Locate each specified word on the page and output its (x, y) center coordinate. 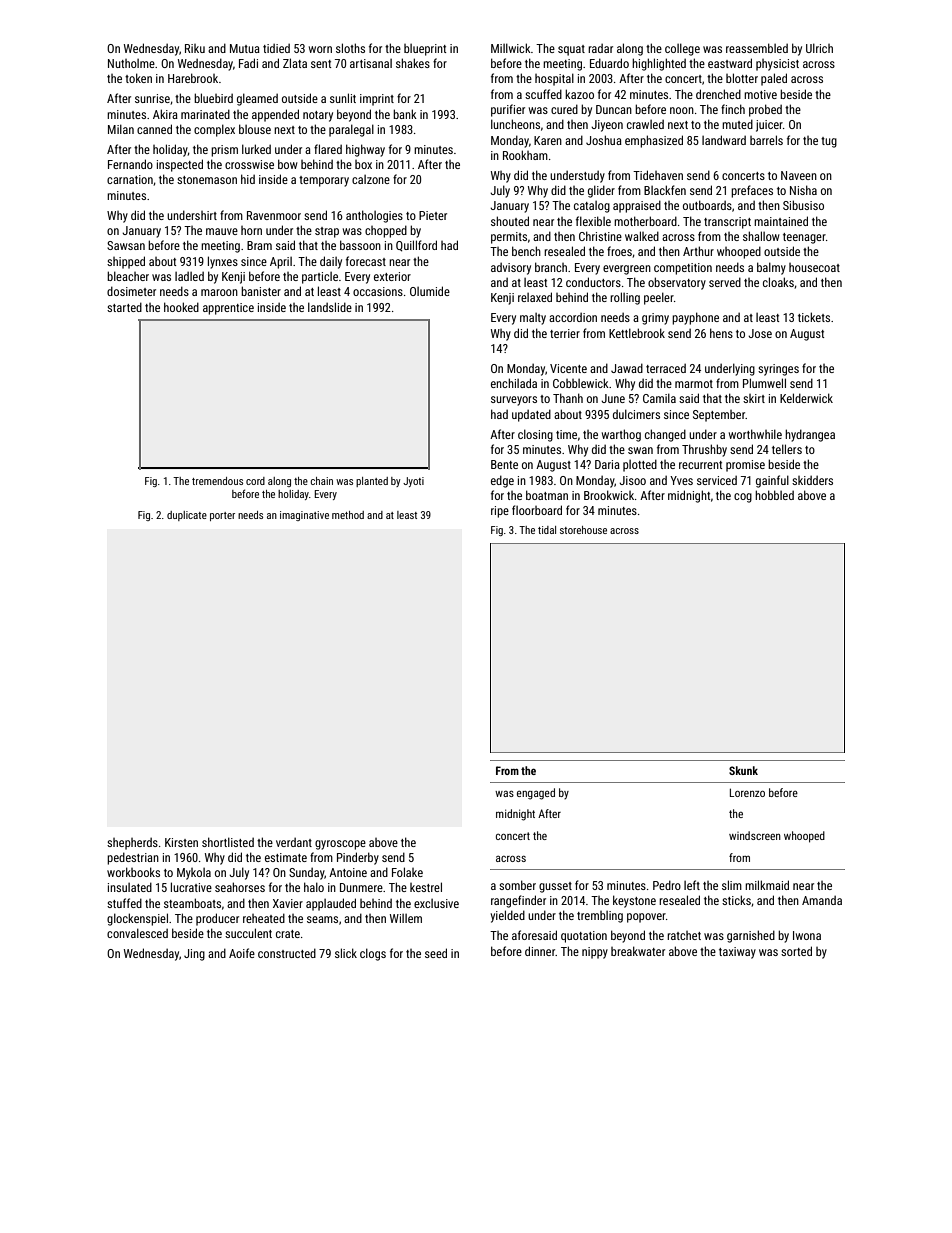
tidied (276, 48)
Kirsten (181, 842)
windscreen (755, 835)
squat (571, 50)
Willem (406, 918)
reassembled (757, 48)
